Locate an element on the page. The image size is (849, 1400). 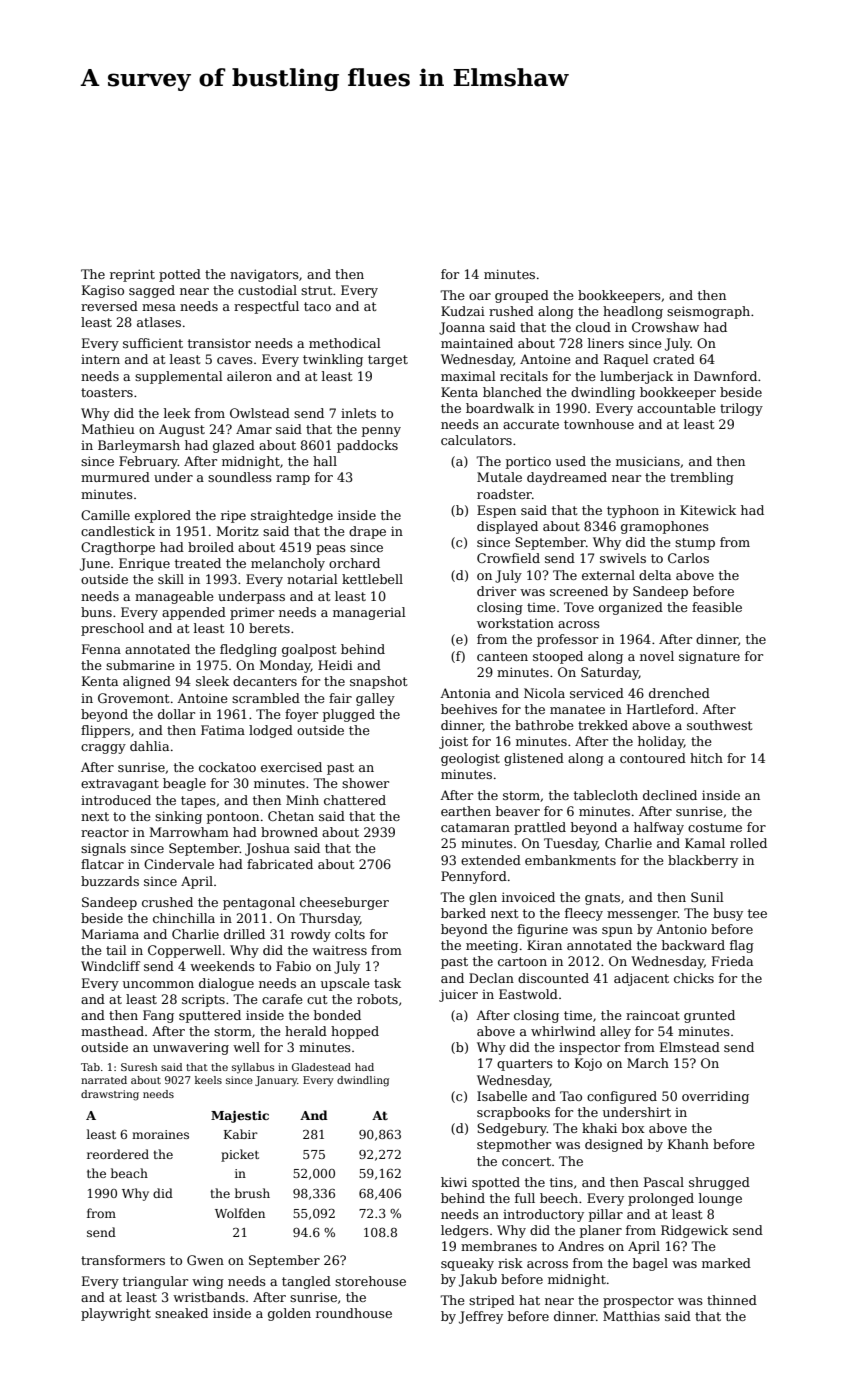
headlong is located at coordinates (633, 312).
